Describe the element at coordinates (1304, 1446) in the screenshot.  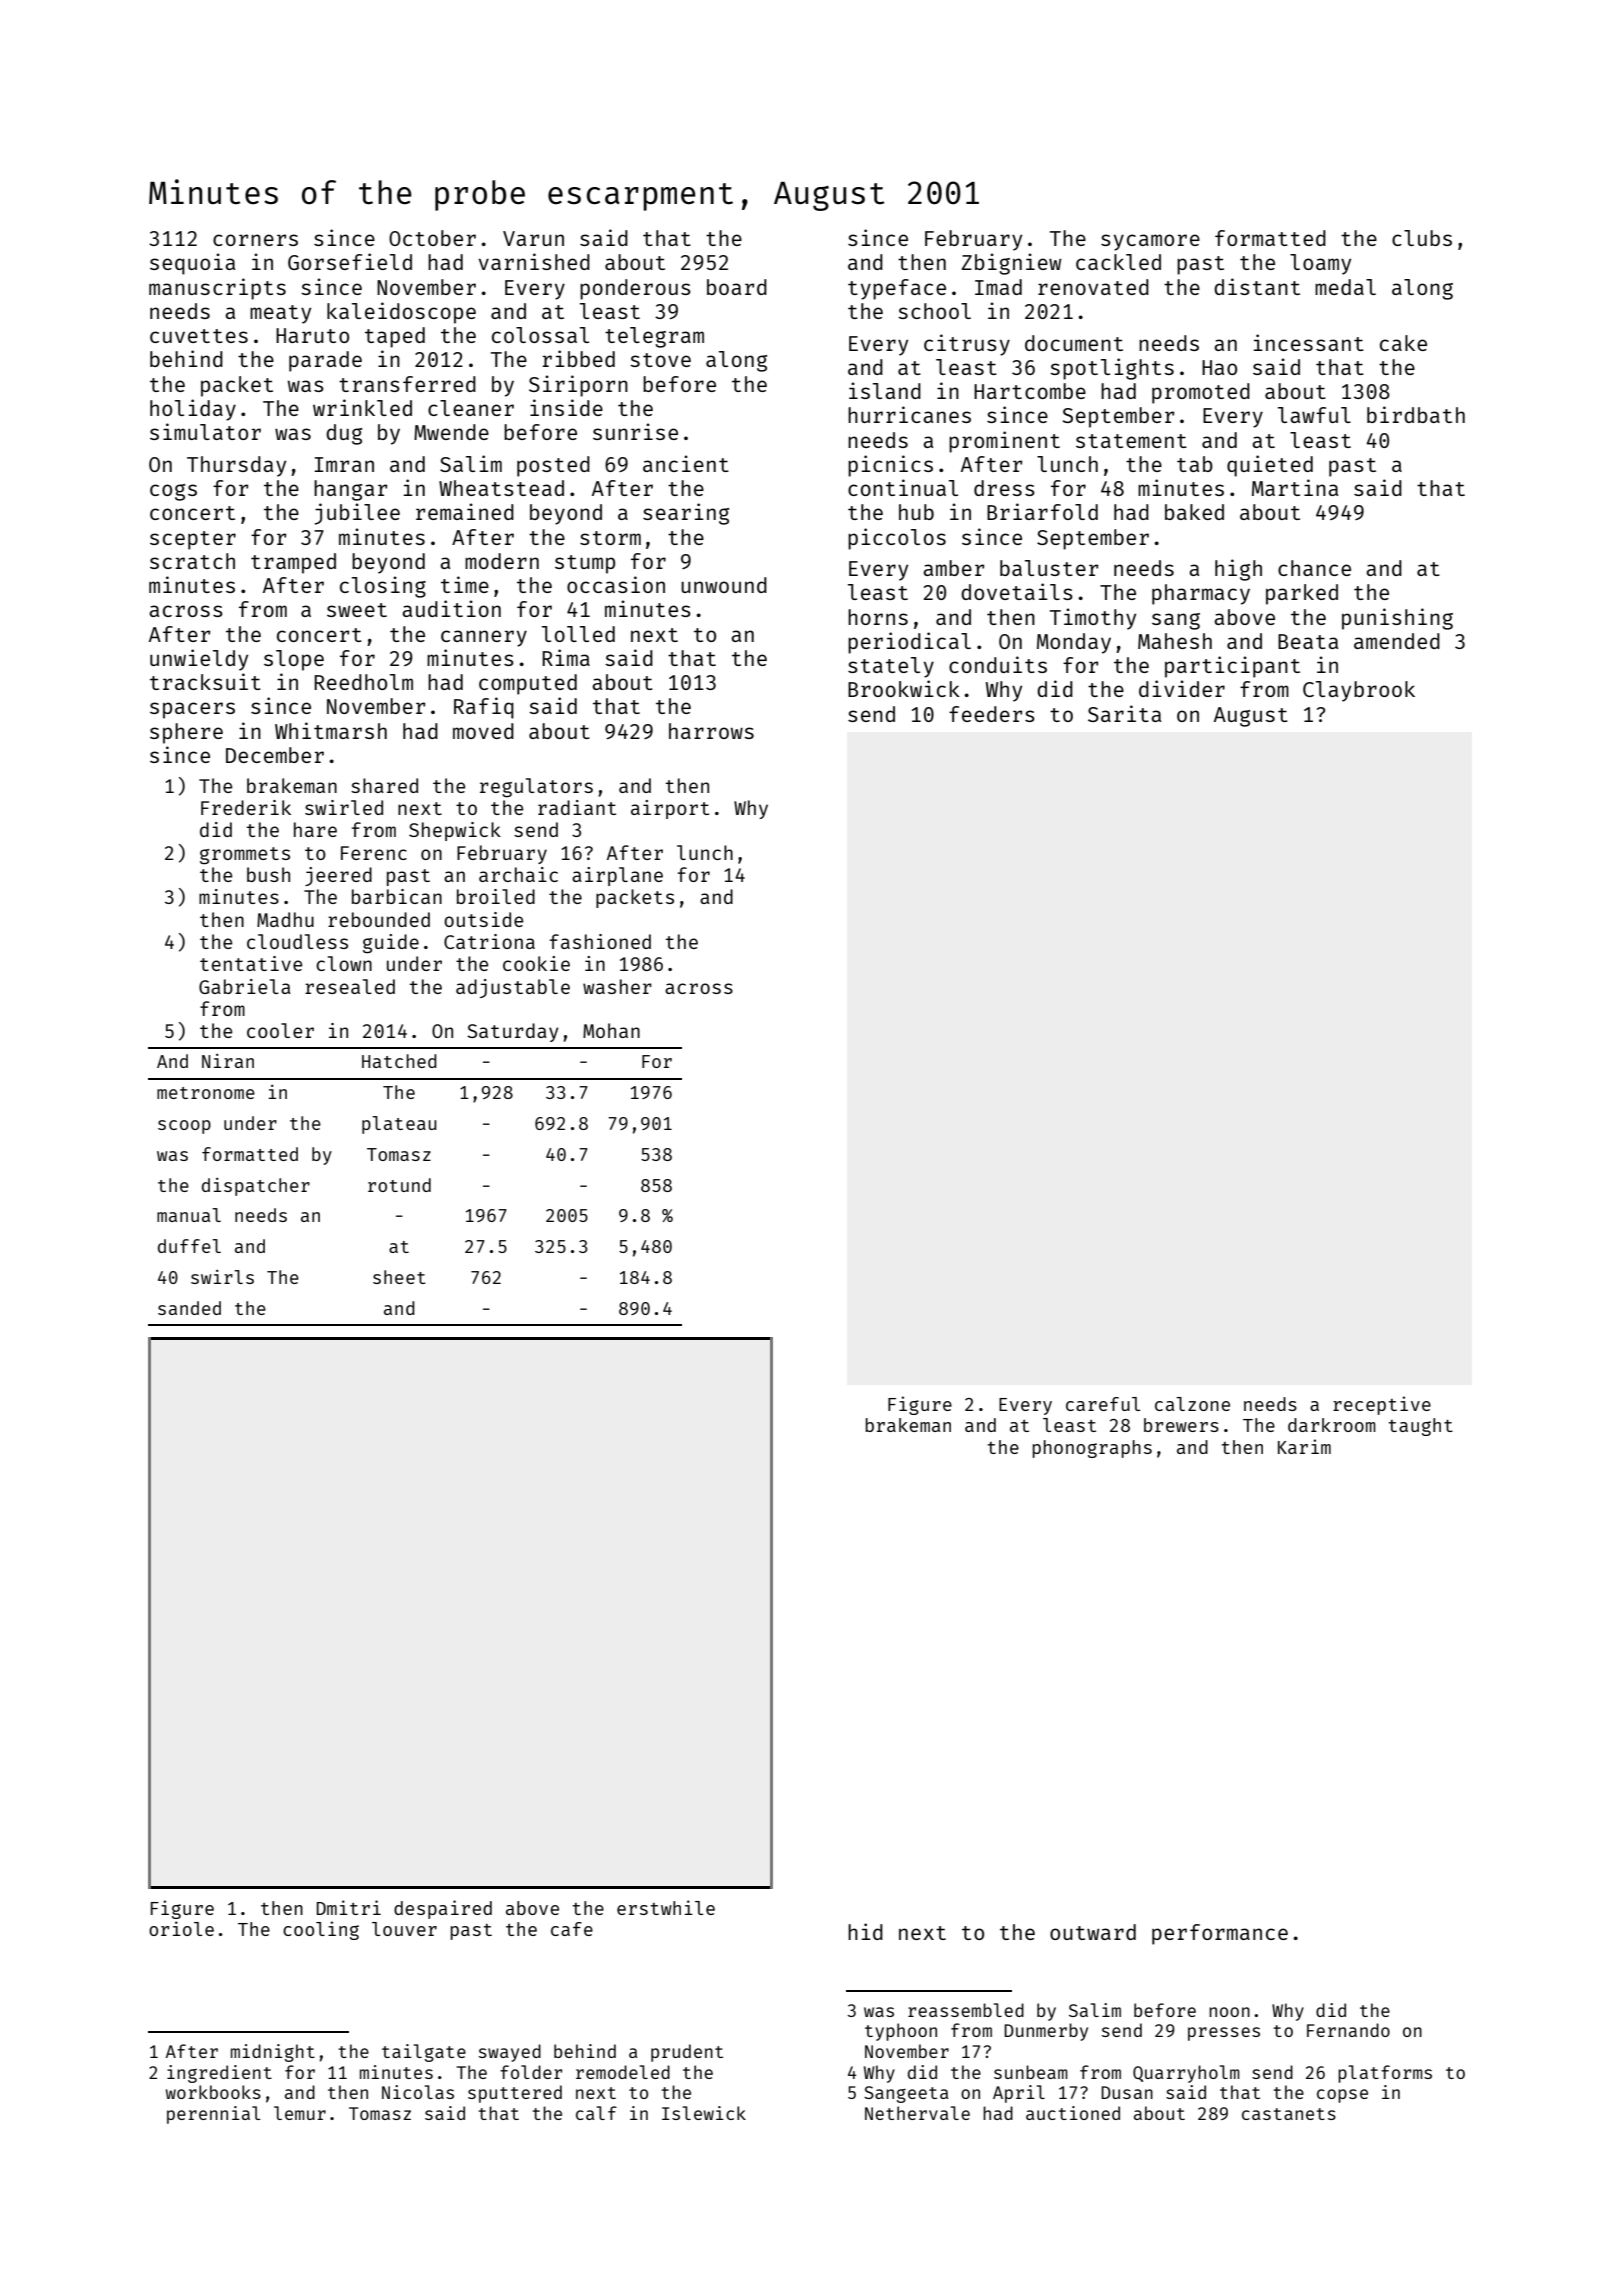
I see `Karim` at that location.
